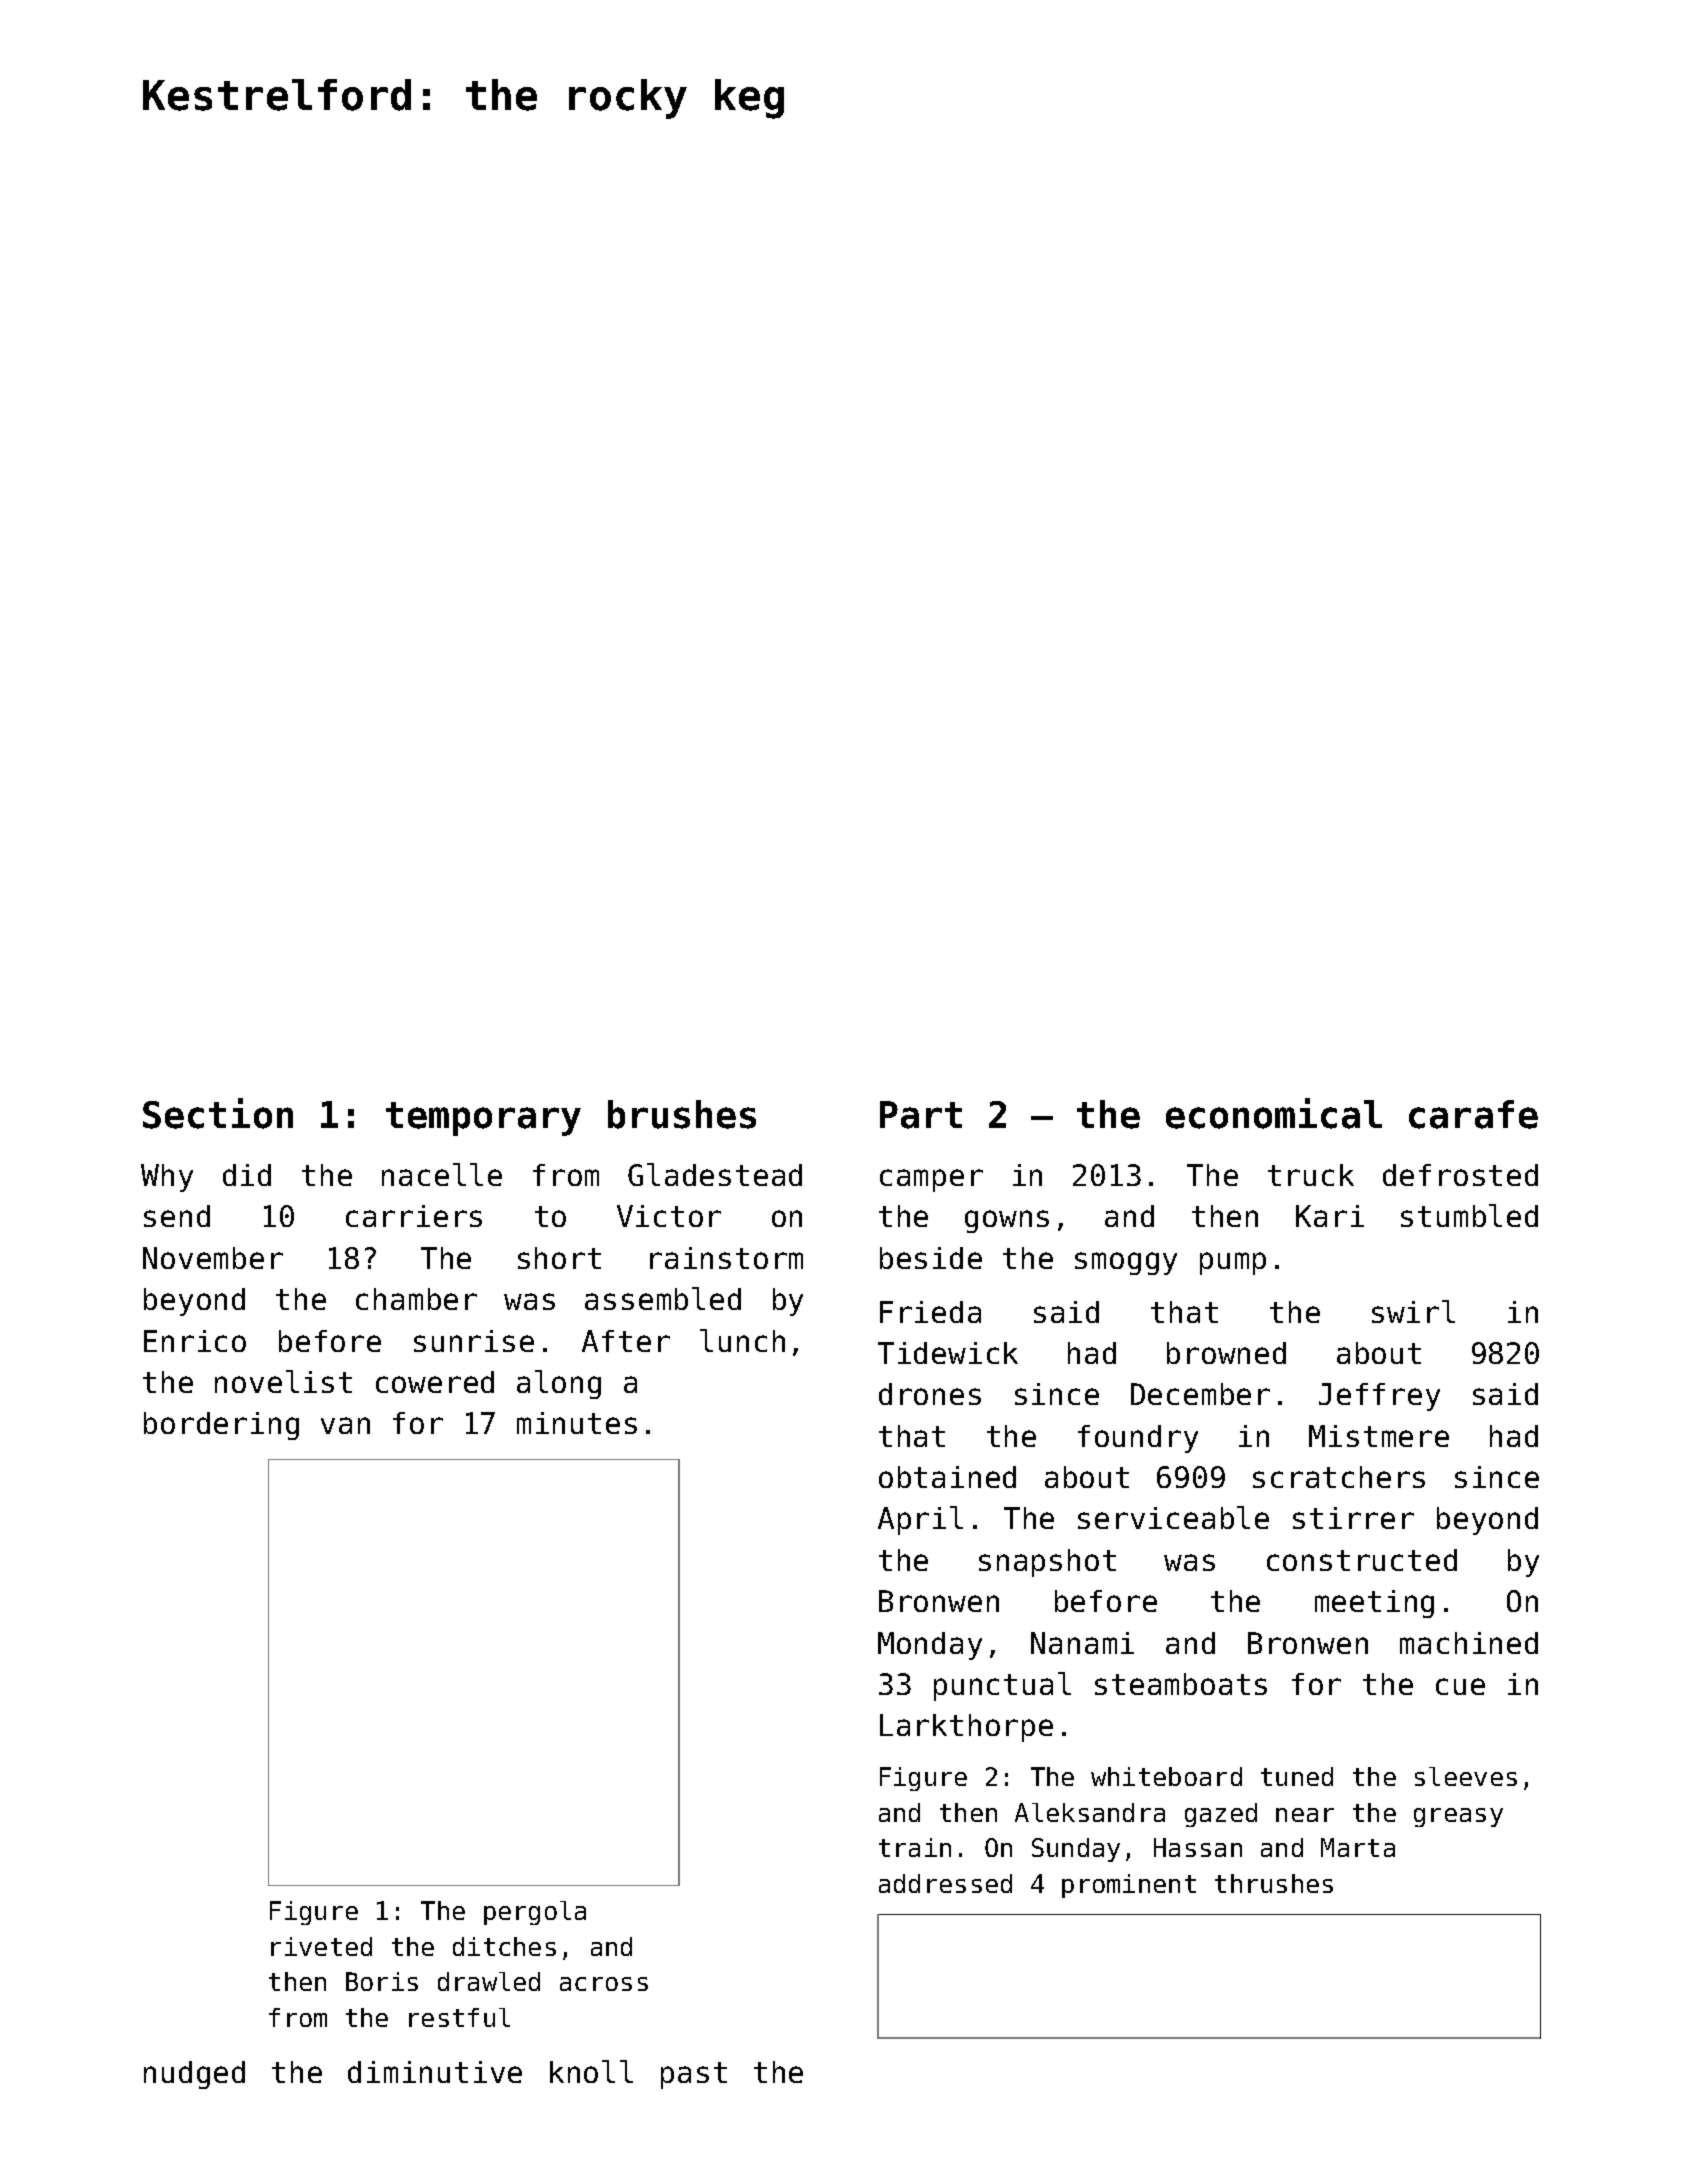  What do you see at coordinates (945, 1883) in the screenshot?
I see `addressed` at bounding box center [945, 1883].
